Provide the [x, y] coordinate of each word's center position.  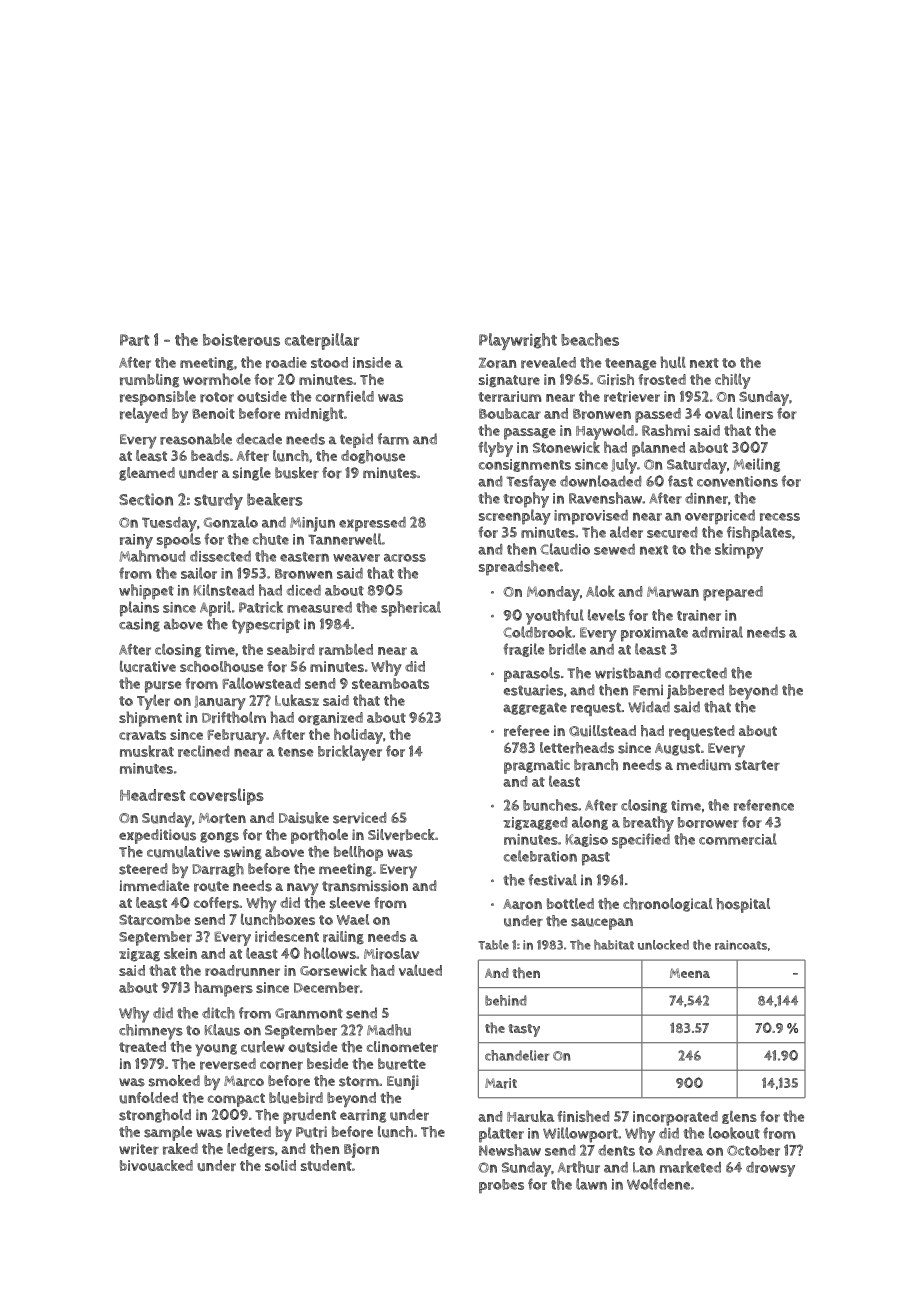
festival [552, 880]
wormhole [217, 379]
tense [295, 752]
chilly [733, 381]
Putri [311, 1132]
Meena [690, 973]
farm [393, 439]
